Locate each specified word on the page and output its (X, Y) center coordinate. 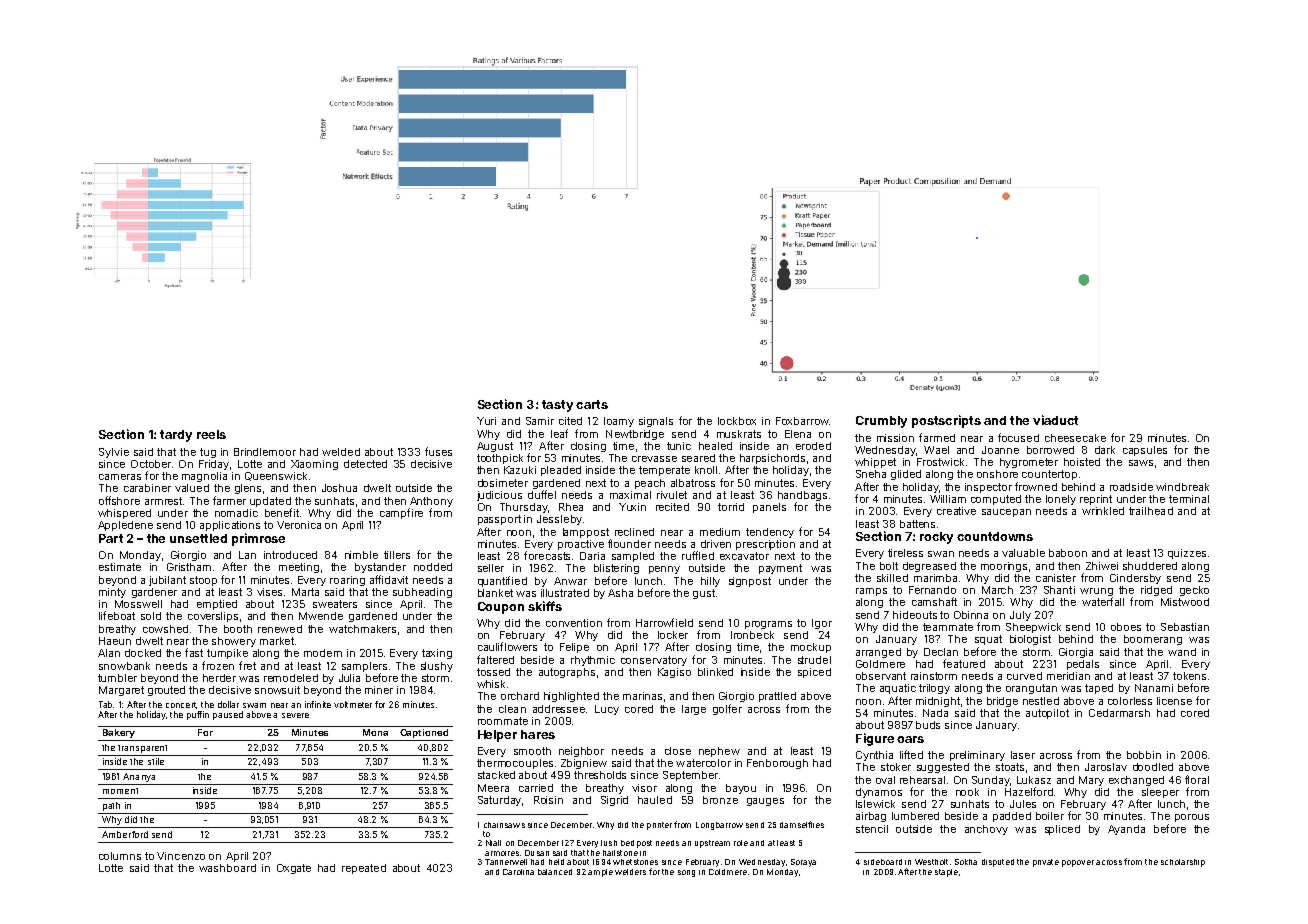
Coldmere (728, 872)
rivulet (672, 495)
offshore (119, 500)
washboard (227, 868)
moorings (1004, 567)
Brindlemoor (265, 452)
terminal (1189, 499)
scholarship (1183, 863)
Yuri (486, 421)
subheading (422, 593)
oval (885, 780)
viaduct (1055, 420)
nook (967, 792)
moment (120, 791)
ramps (871, 592)
